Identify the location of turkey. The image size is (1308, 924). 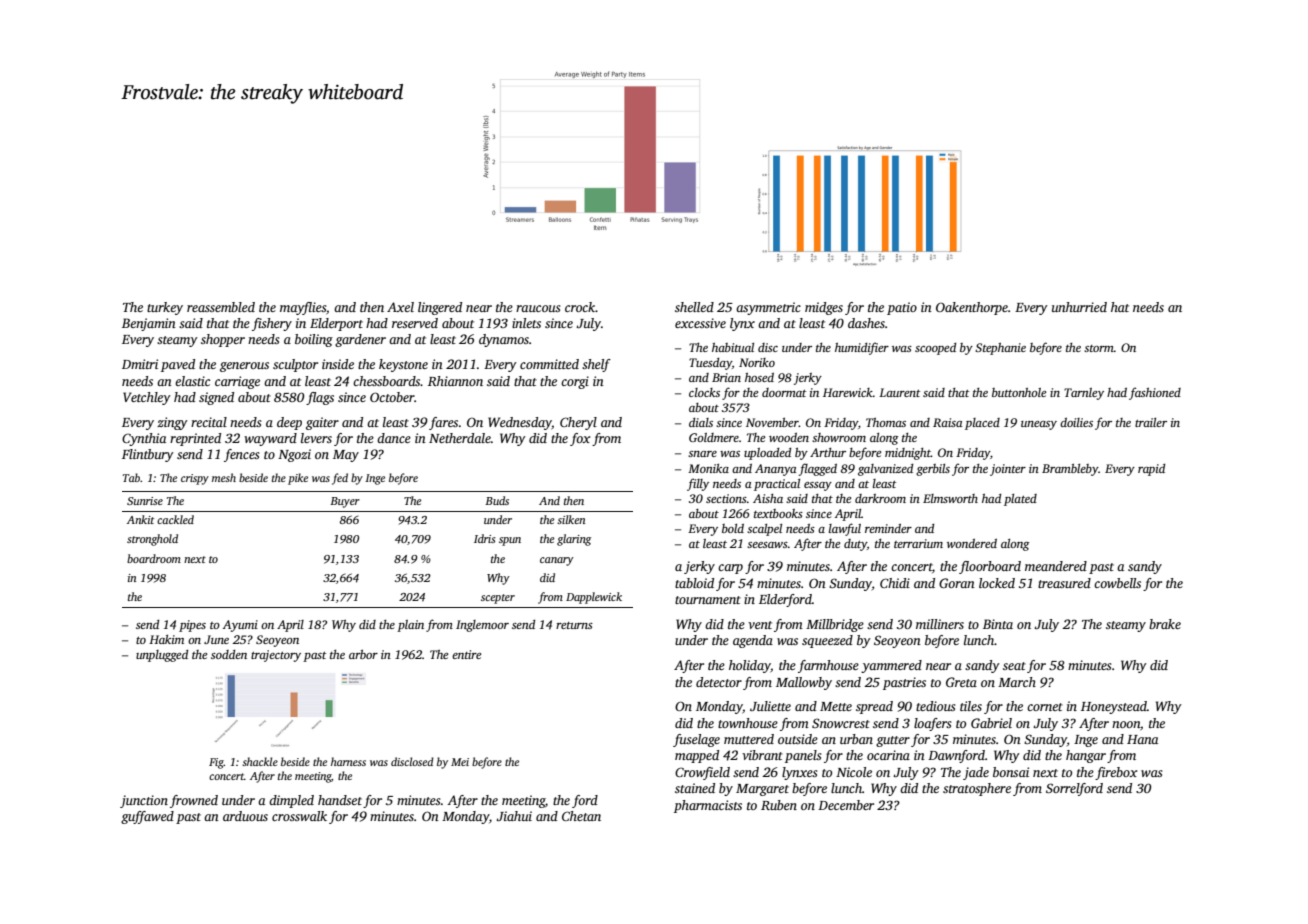
(165, 308).
